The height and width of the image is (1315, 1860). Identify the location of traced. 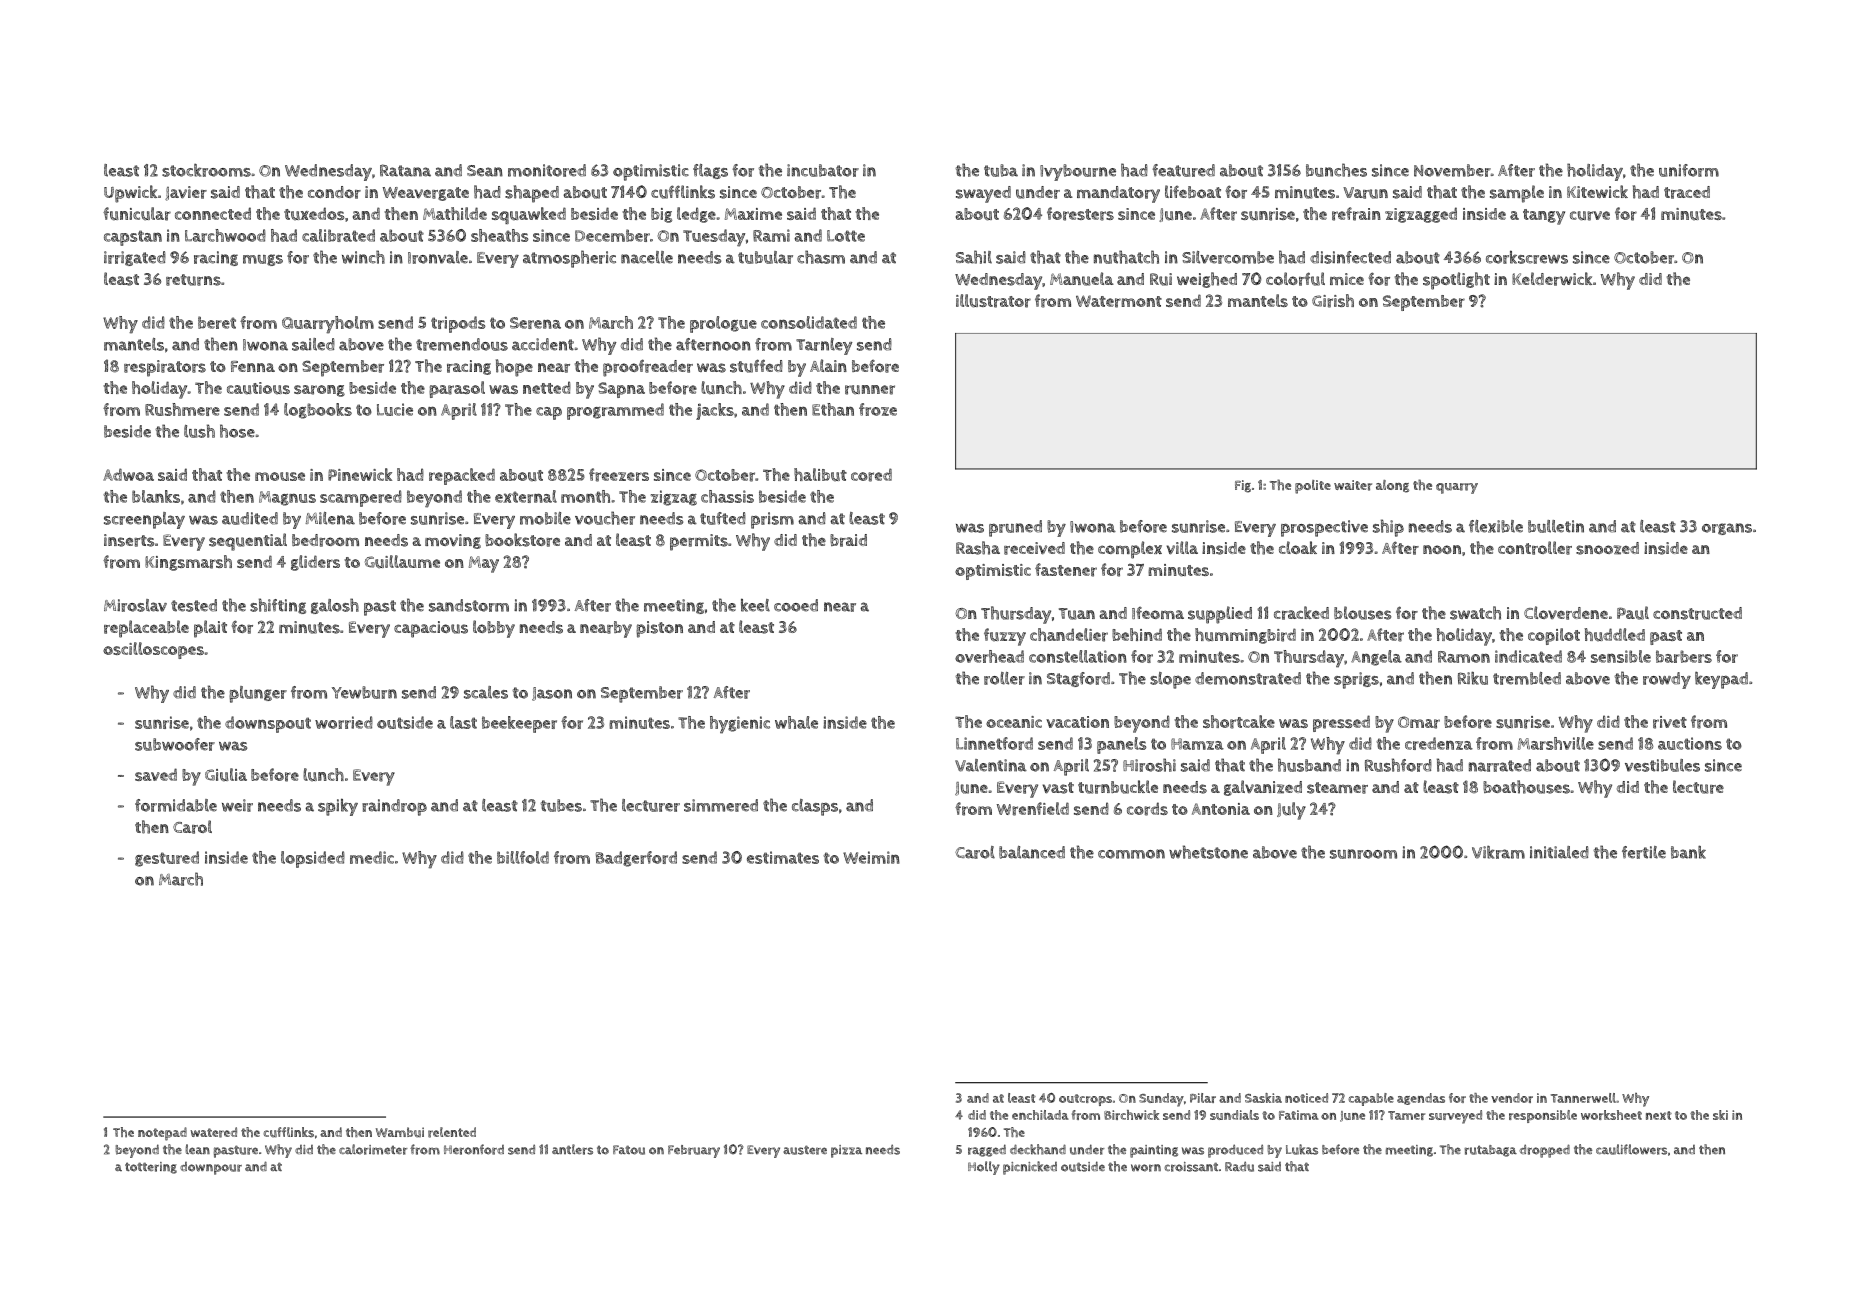
(1687, 192).
